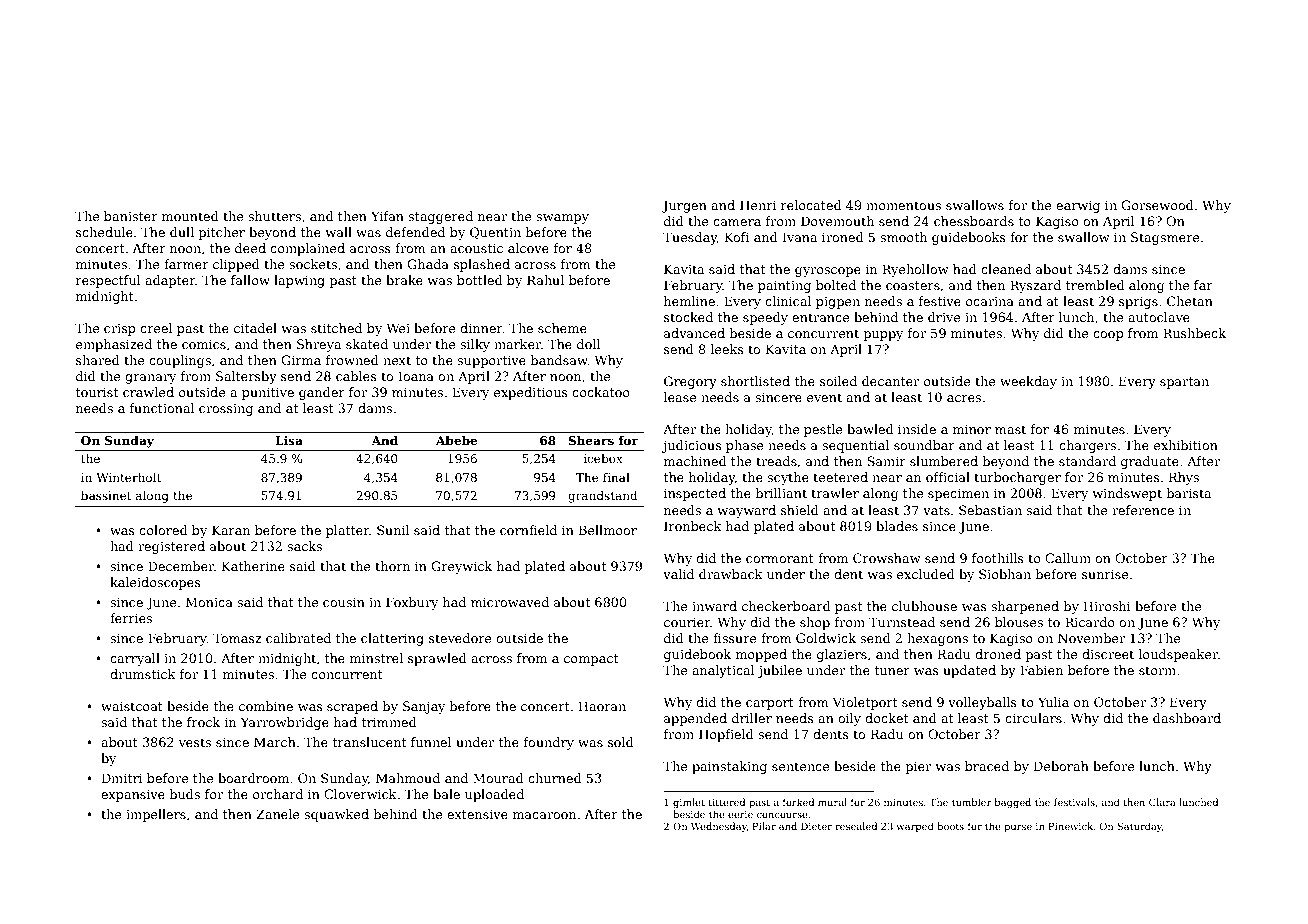 The height and width of the image is (924, 1308). What do you see at coordinates (477, 814) in the image?
I see `extensive` at bounding box center [477, 814].
